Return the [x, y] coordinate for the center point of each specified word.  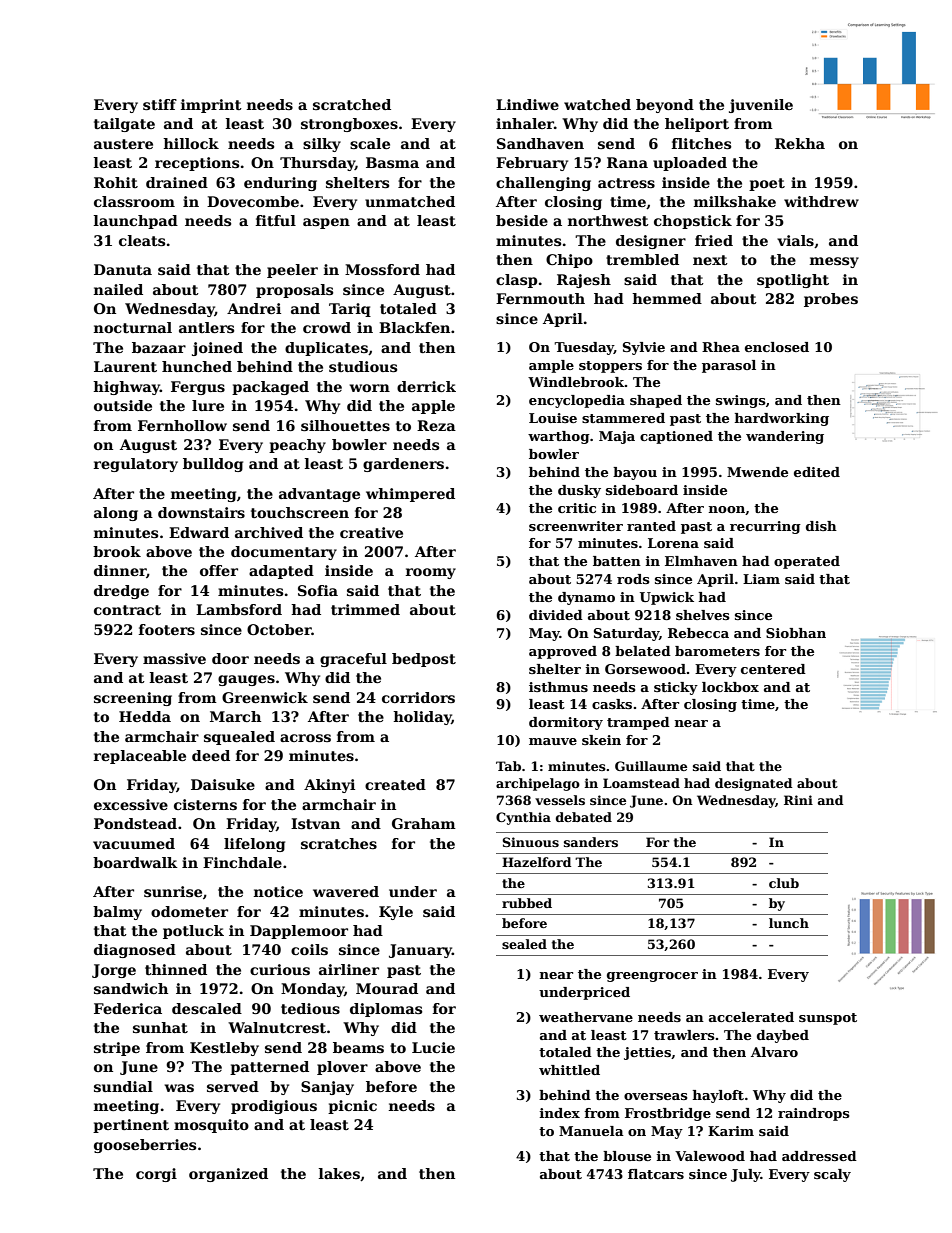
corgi [156, 1175]
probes [831, 300]
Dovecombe [253, 201]
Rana [627, 162]
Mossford [382, 269]
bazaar [159, 347]
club [784, 883]
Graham [424, 823]
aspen [326, 223]
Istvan [315, 823]
